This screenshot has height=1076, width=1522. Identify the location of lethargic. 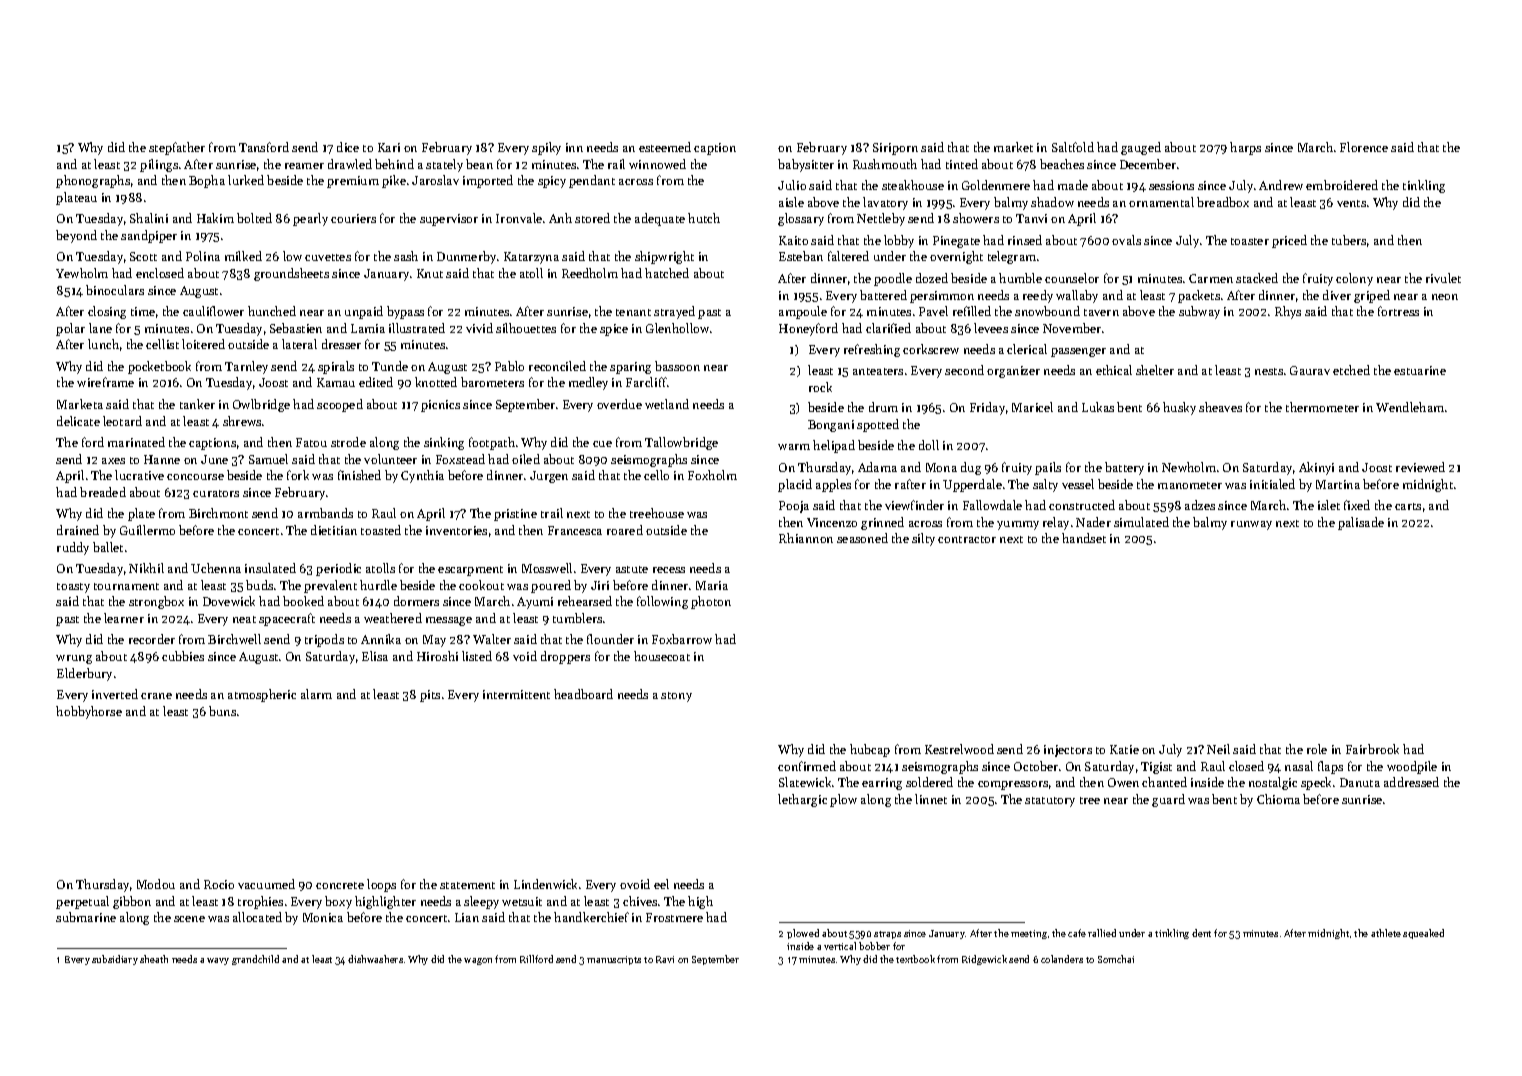
(802, 800).
